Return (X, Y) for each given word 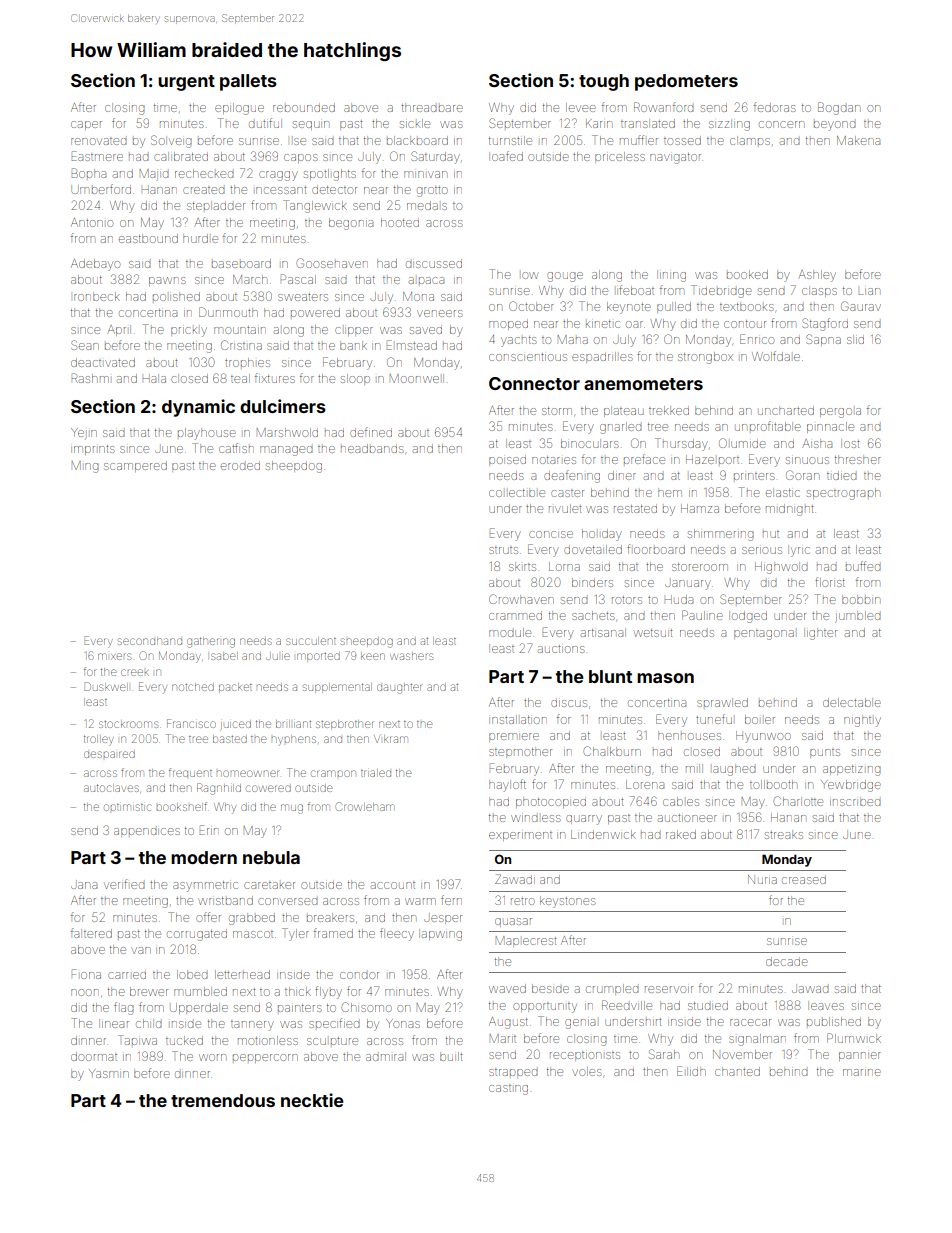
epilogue (239, 109)
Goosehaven (332, 263)
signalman (757, 1040)
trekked (669, 410)
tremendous (223, 1100)
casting (508, 1090)
